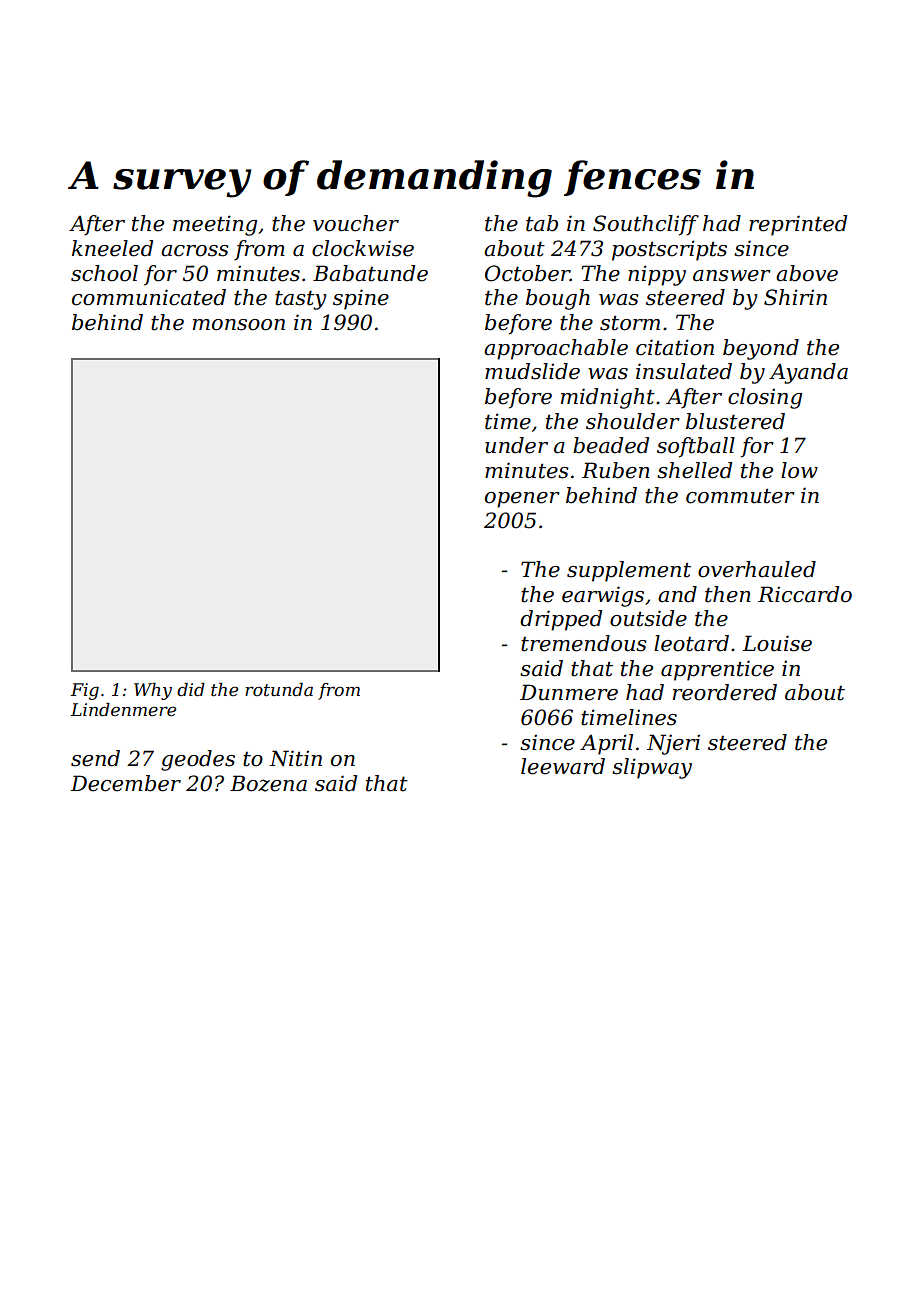  I want to click on under, so click(516, 445).
